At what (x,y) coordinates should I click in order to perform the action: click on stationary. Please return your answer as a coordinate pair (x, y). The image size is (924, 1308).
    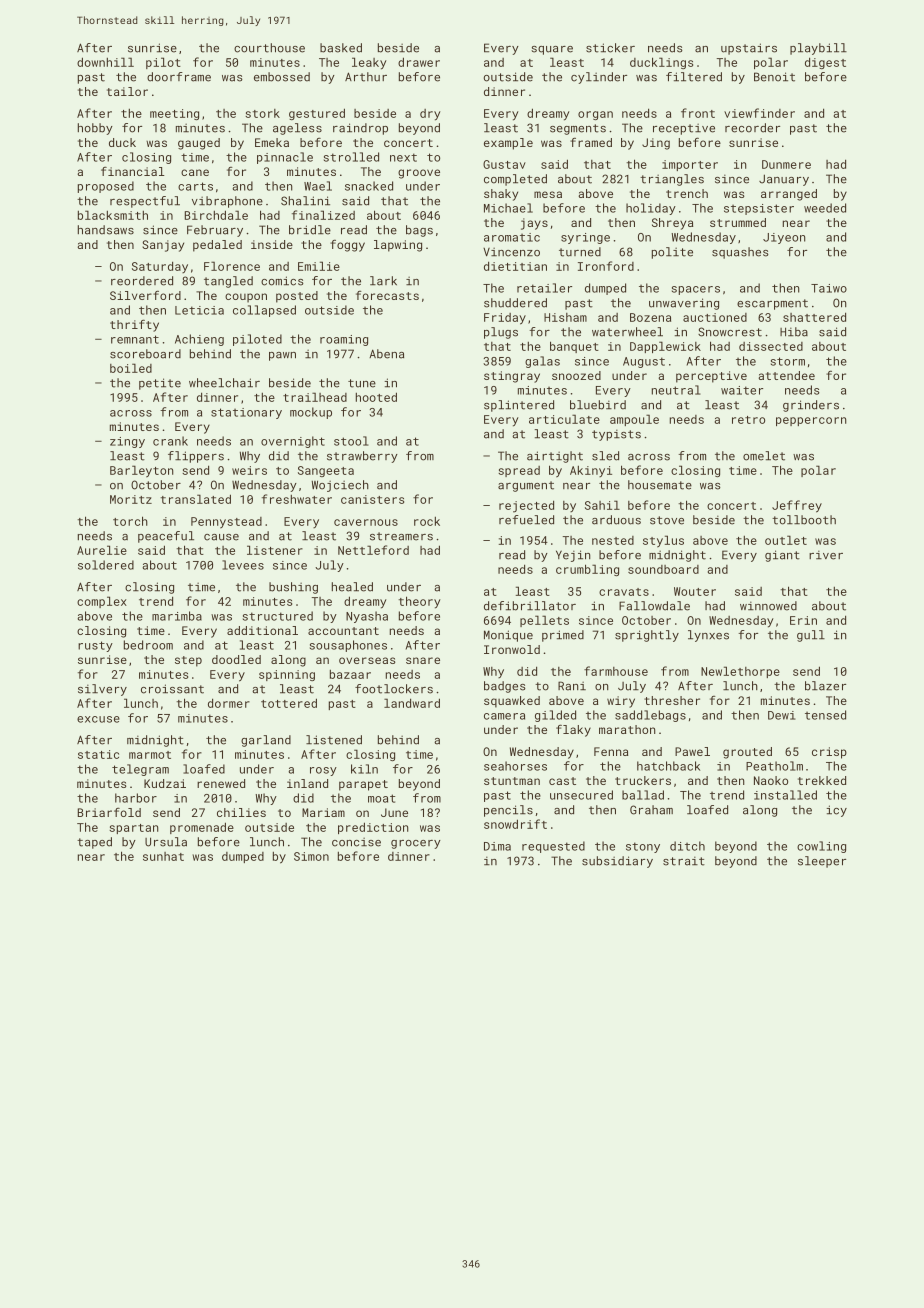
    Looking at the image, I should click on (246, 413).
